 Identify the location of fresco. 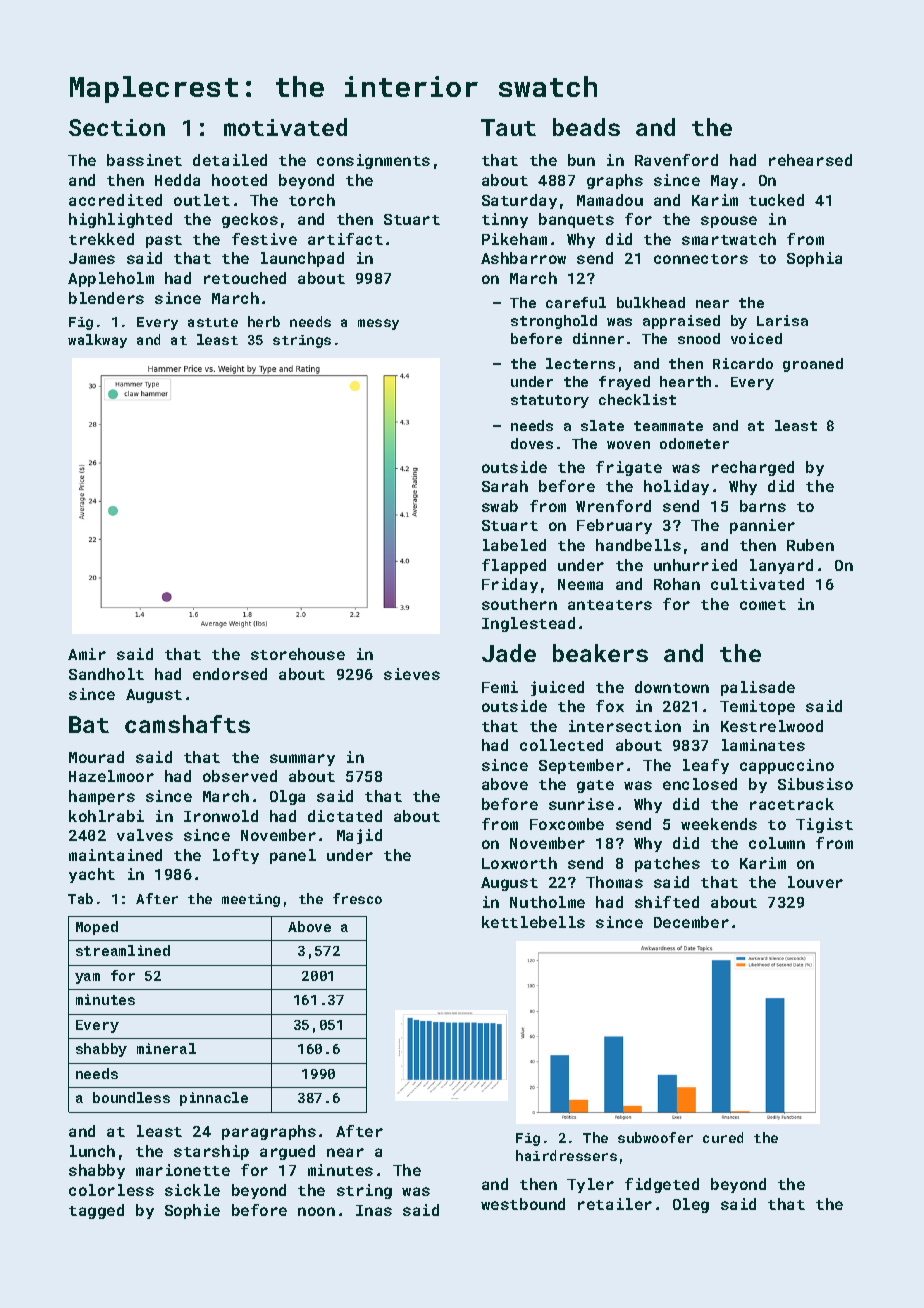
(357, 898).
